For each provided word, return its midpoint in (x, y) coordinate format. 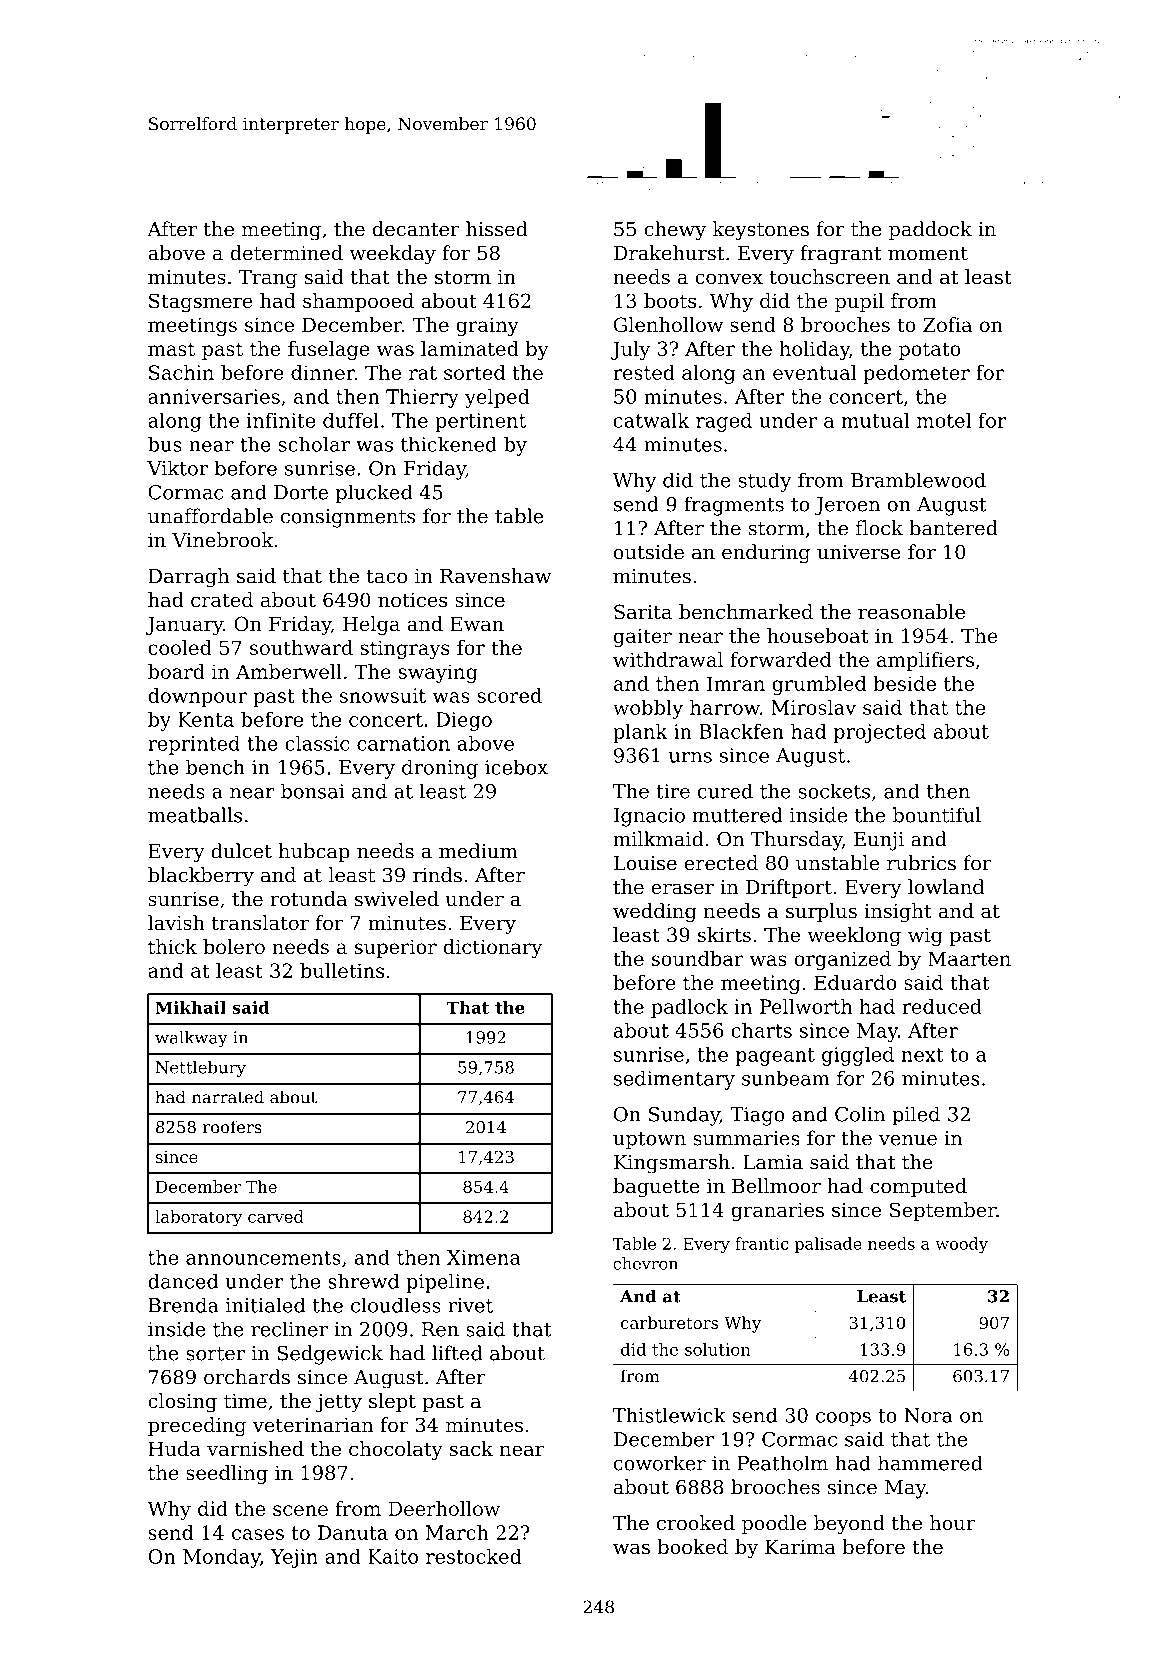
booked (692, 1547)
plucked (374, 494)
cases (258, 1534)
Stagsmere (201, 302)
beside (904, 683)
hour (952, 1523)
